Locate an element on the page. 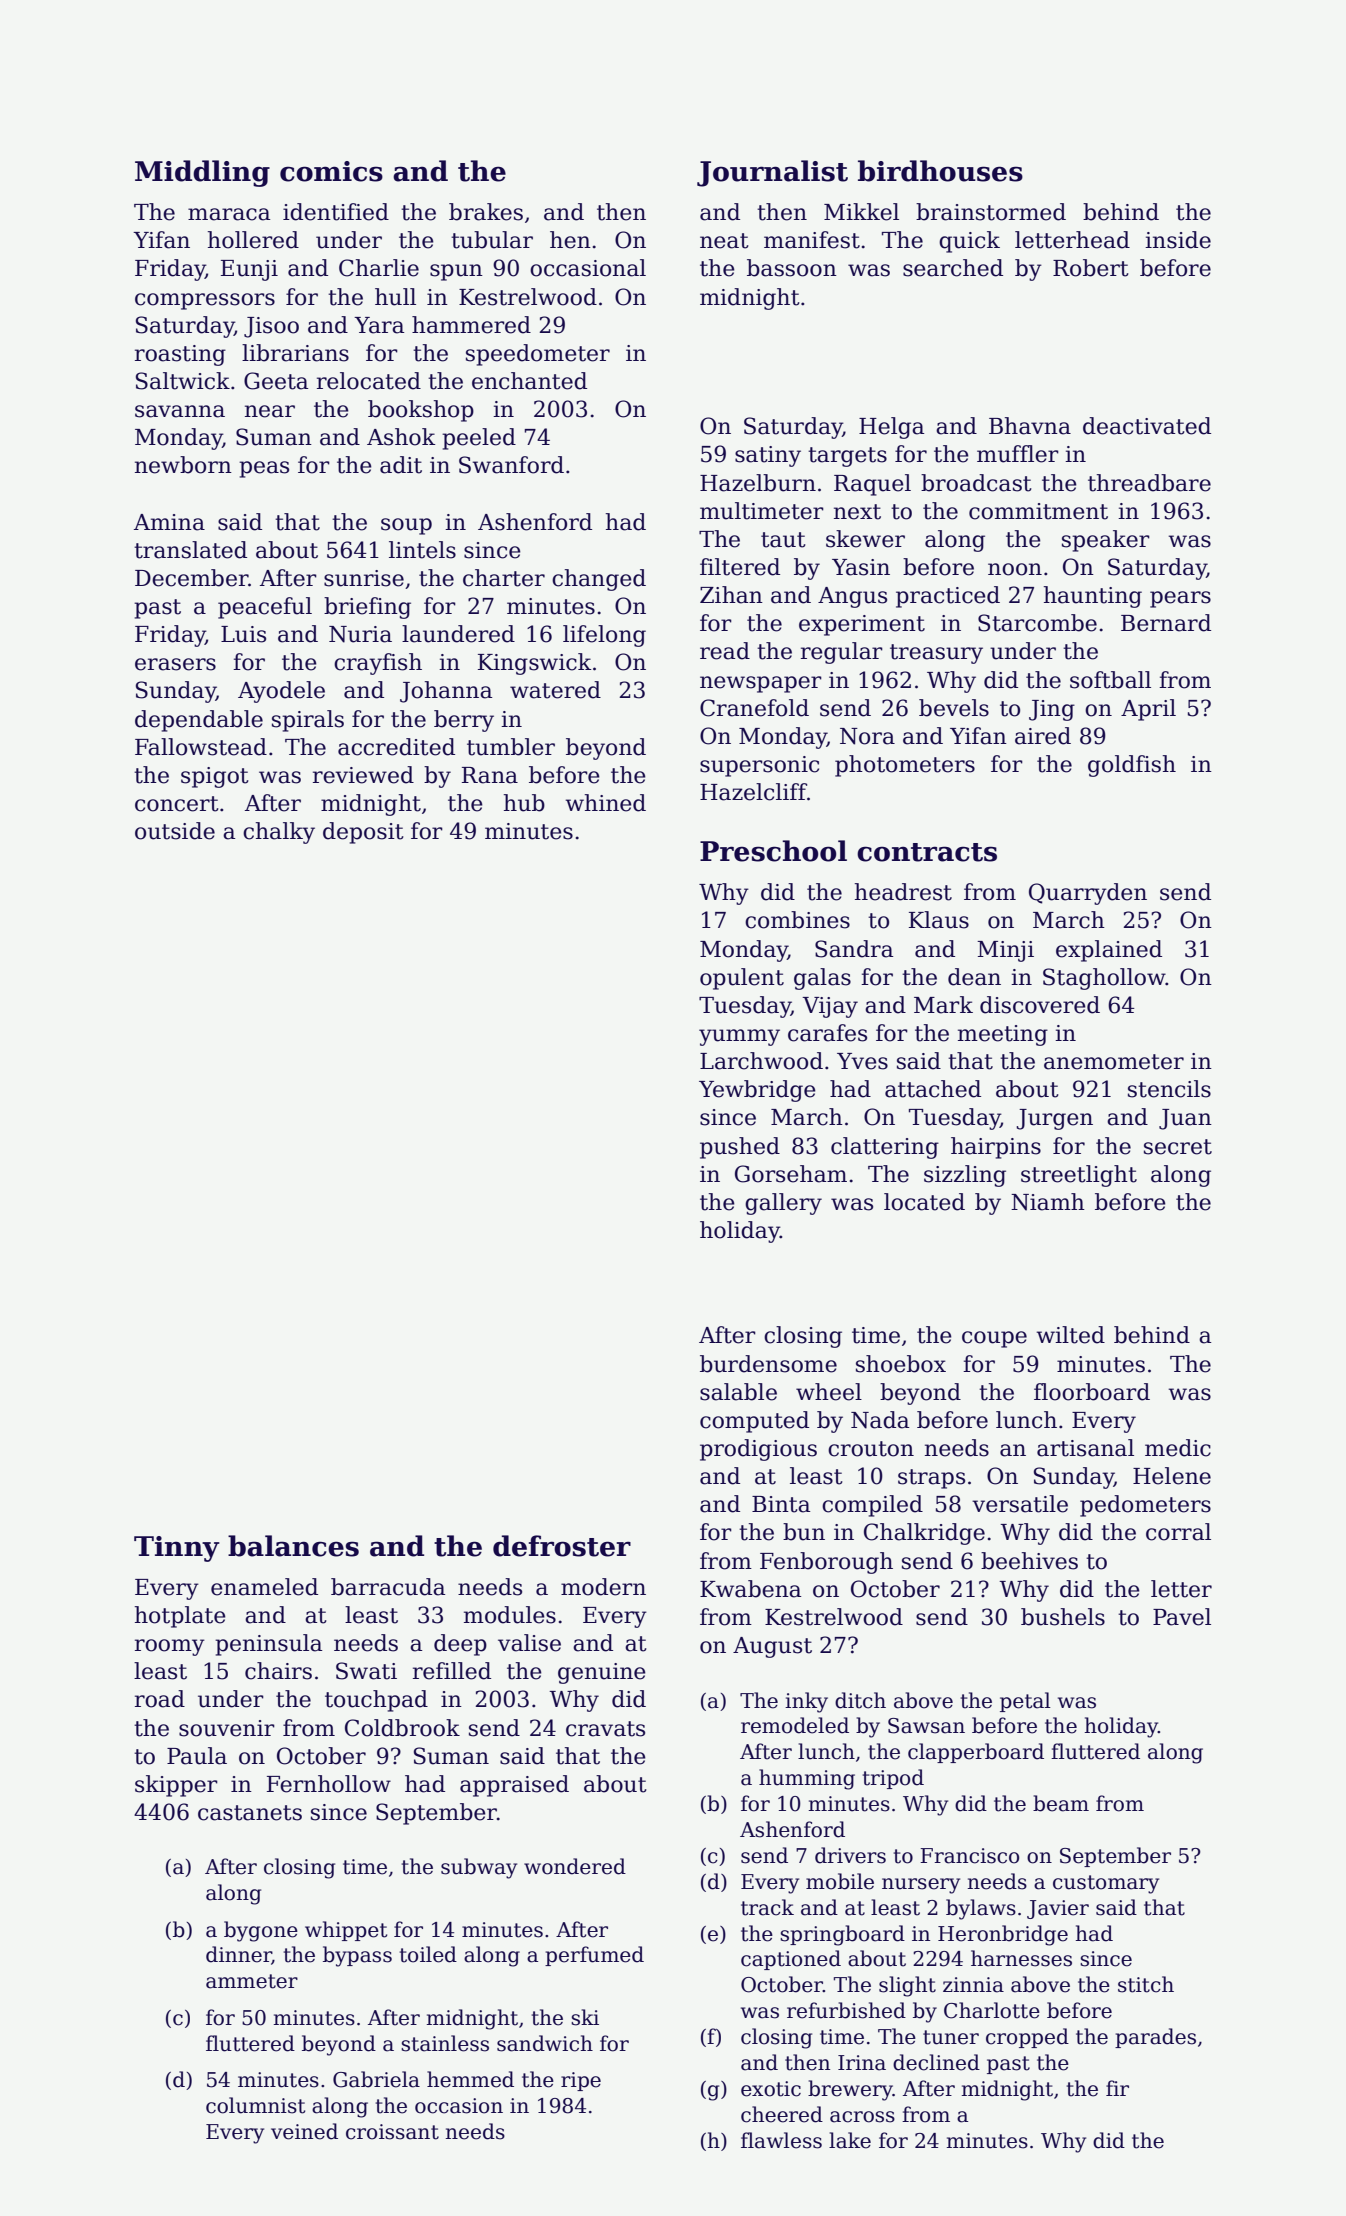 The height and width of the image is (2216, 1346). gallery is located at coordinates (783, 1204).
